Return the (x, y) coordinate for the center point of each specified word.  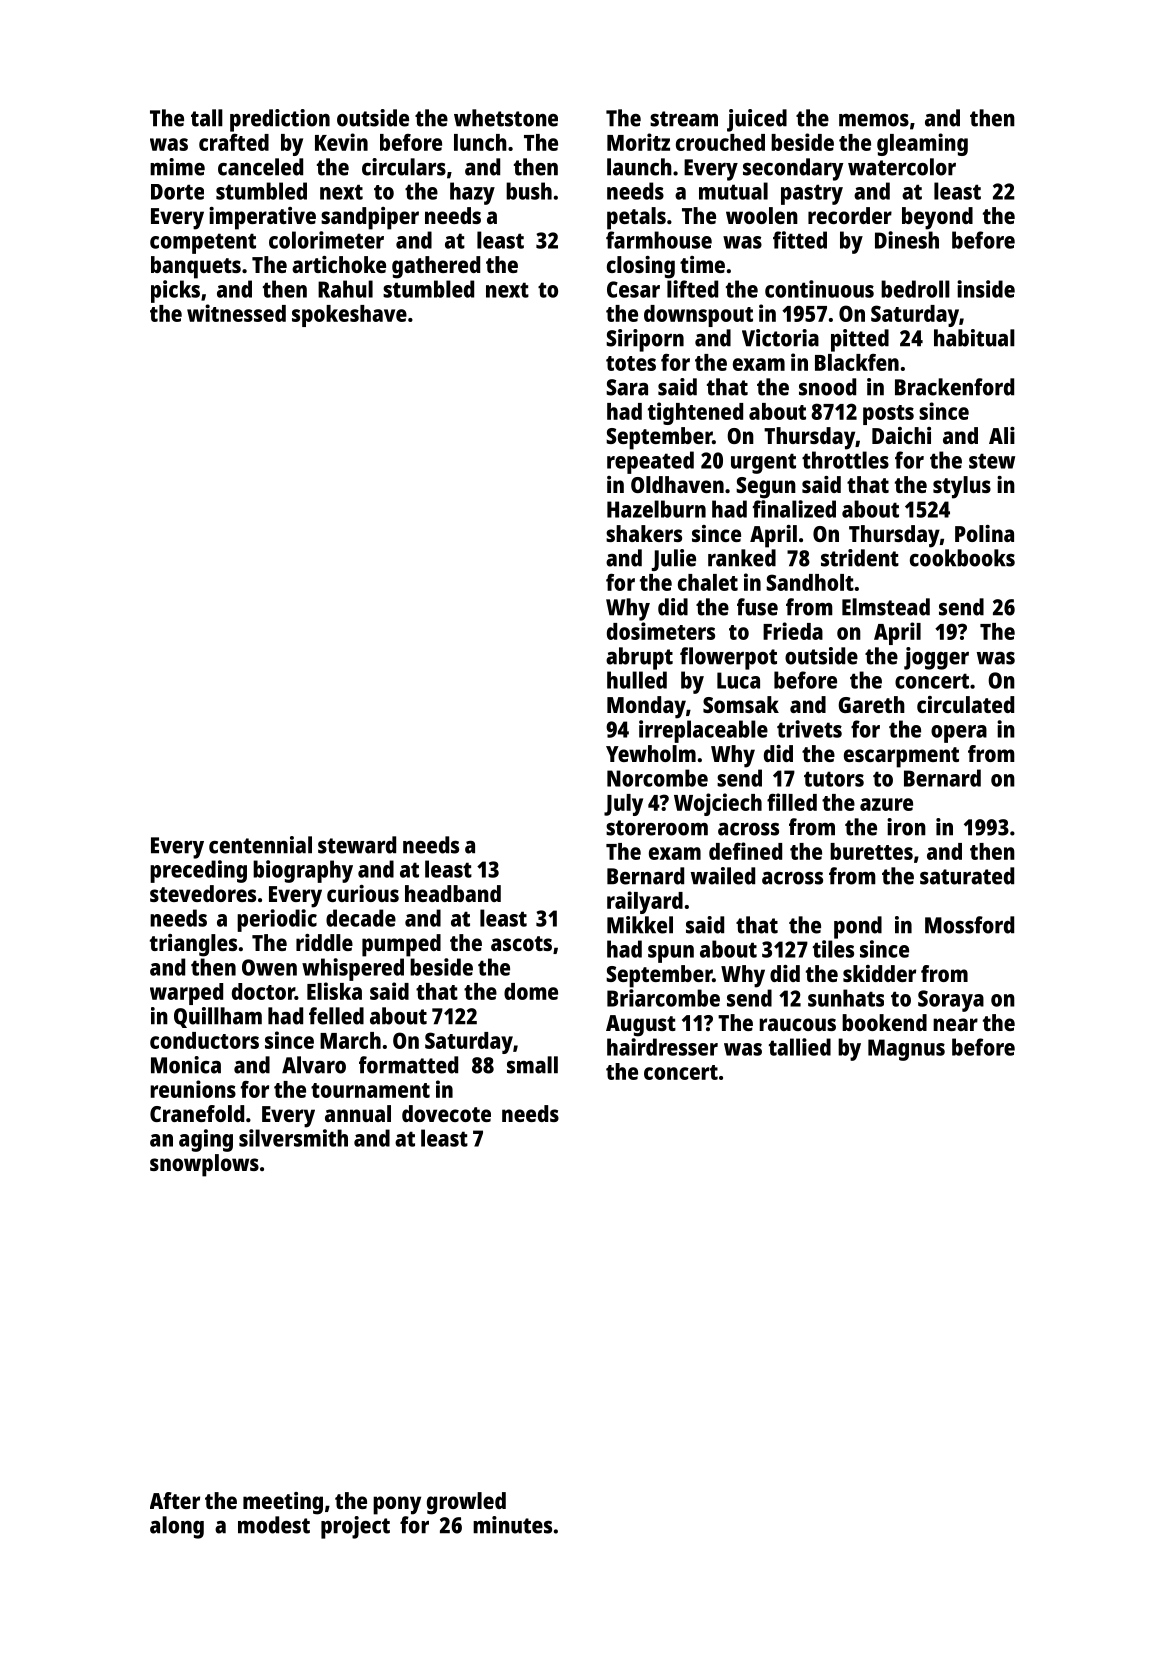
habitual (974, 338)
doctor (263, 991)
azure (886, 804)
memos (874, 120)
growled (466, 1503)
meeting (283, 1503)
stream (684, 119)
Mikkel (640, 925)
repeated (650, 462)
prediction (280, 120)
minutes (512, 1525)
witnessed (236, 313)
